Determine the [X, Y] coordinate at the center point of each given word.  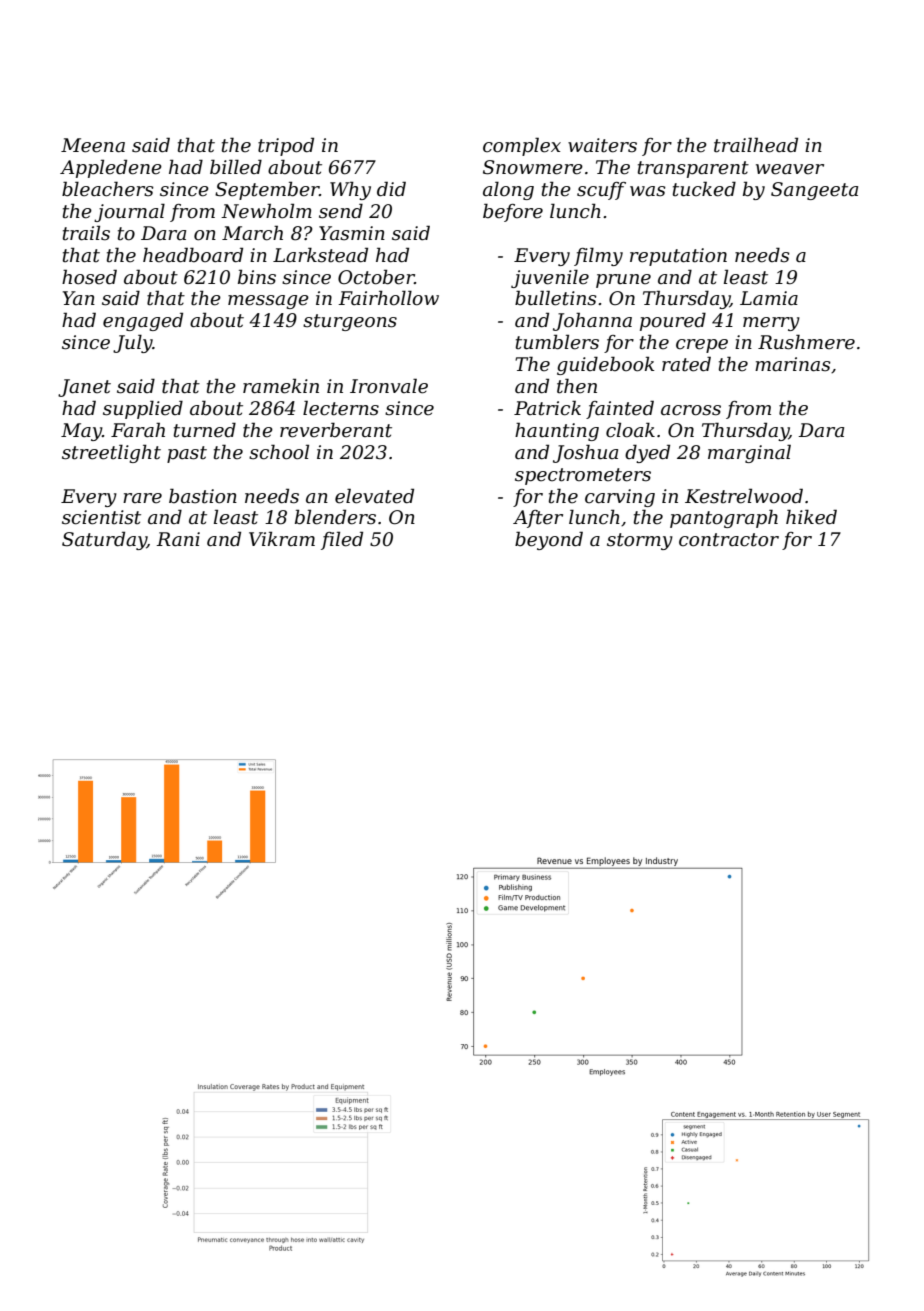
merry [771, 324]
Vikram [282, 538]
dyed [647, 453]
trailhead [756, 145]
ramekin [281, 386]
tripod [286, 146]
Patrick [547, 408]
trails [86, 233]
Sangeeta [814, 191]
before [513, 212]
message [268, 302]
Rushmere [806, 342]
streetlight [111, 453]
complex [522, 146]
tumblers [557, 342]
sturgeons [350, 322]
